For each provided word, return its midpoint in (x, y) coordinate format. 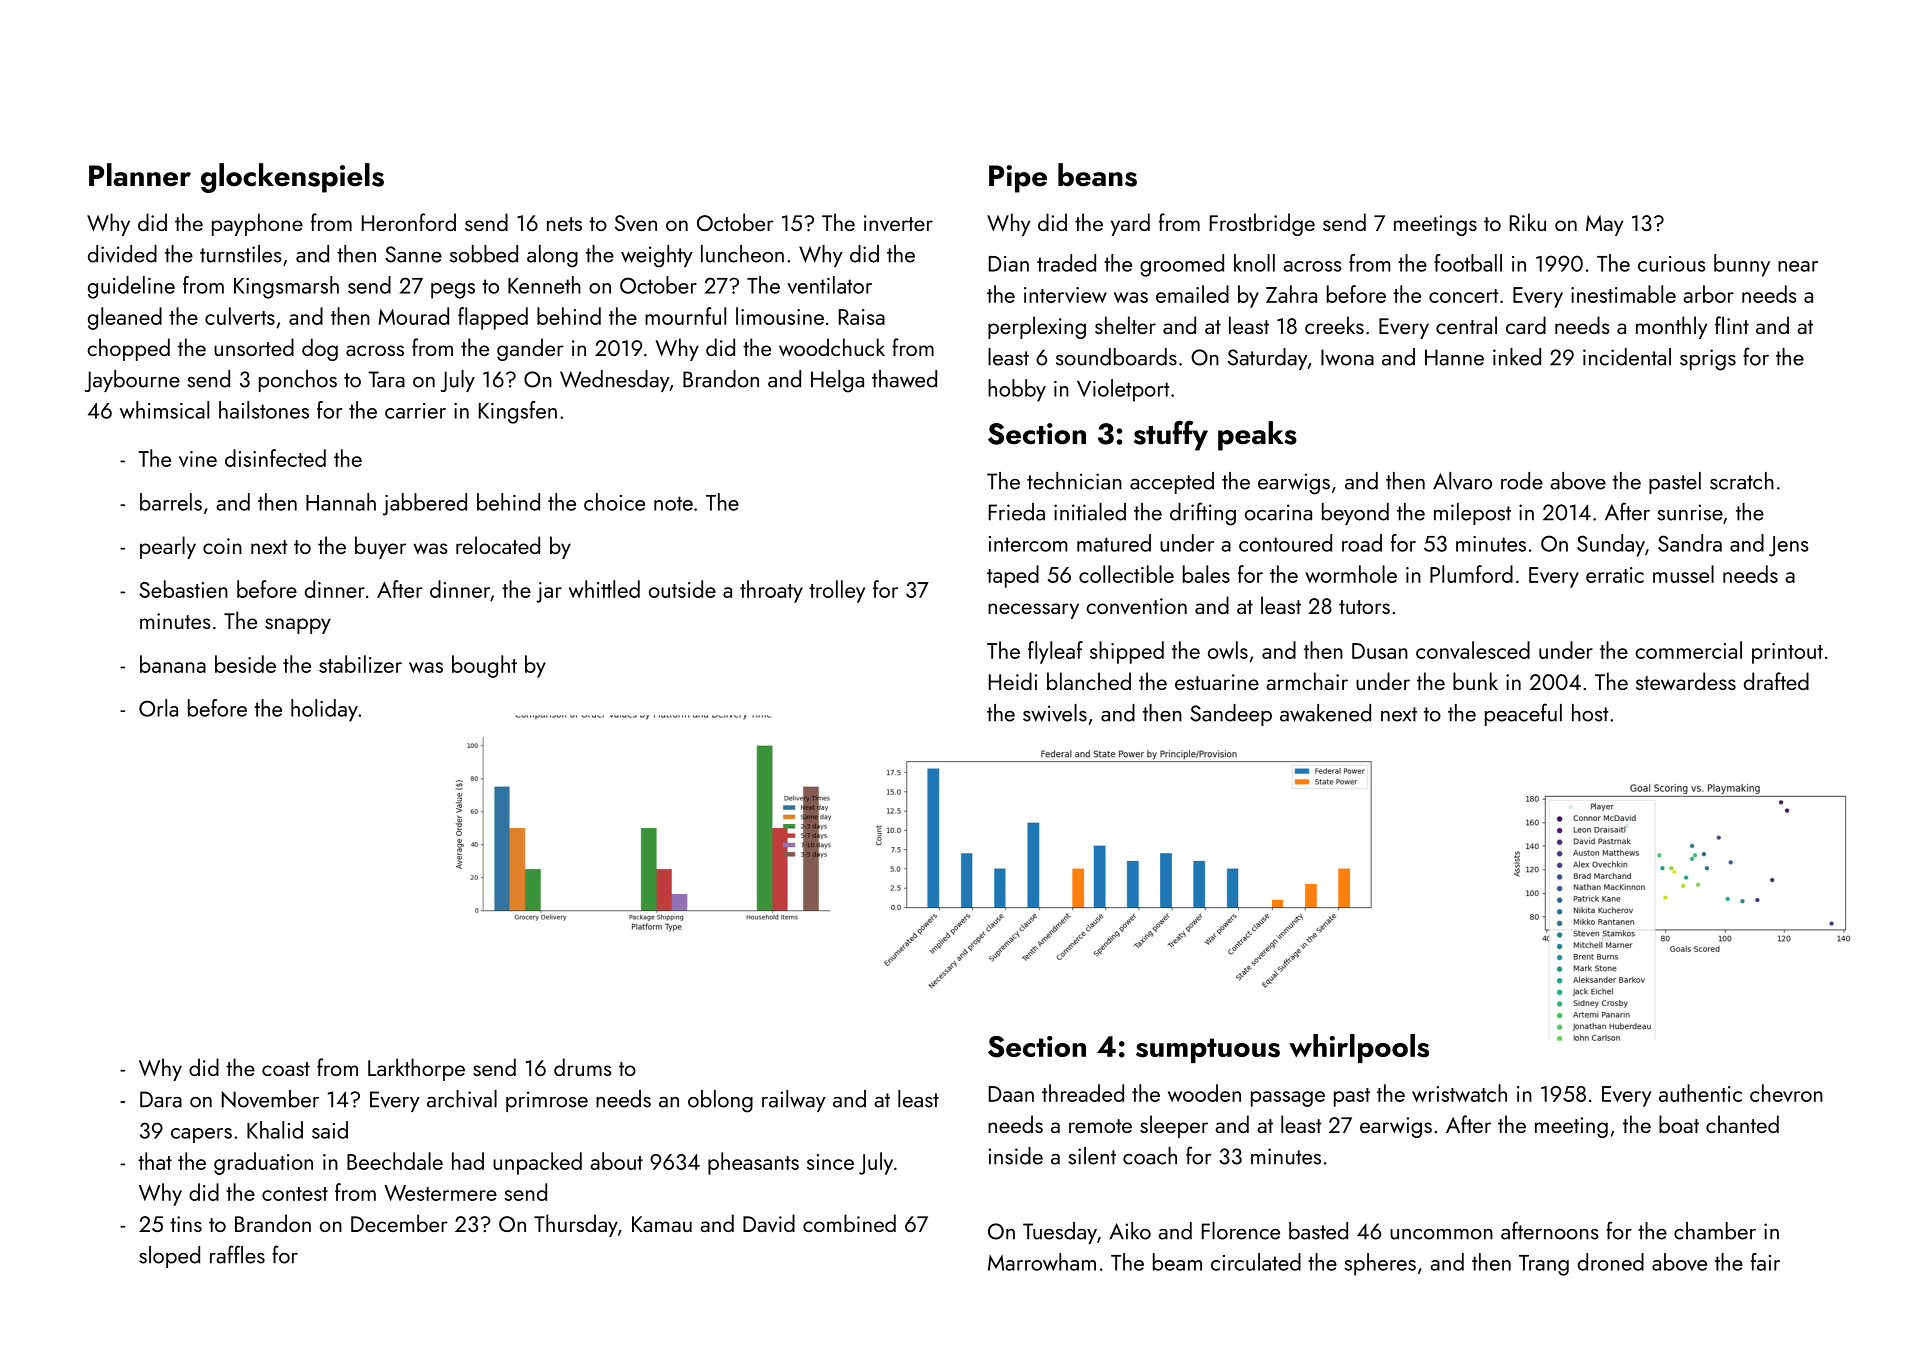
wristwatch (1459, 1093)
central (1466, 325)
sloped (169, 1257)
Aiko (1130, 1231)
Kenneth (544, 285)
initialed (1090, 512)
